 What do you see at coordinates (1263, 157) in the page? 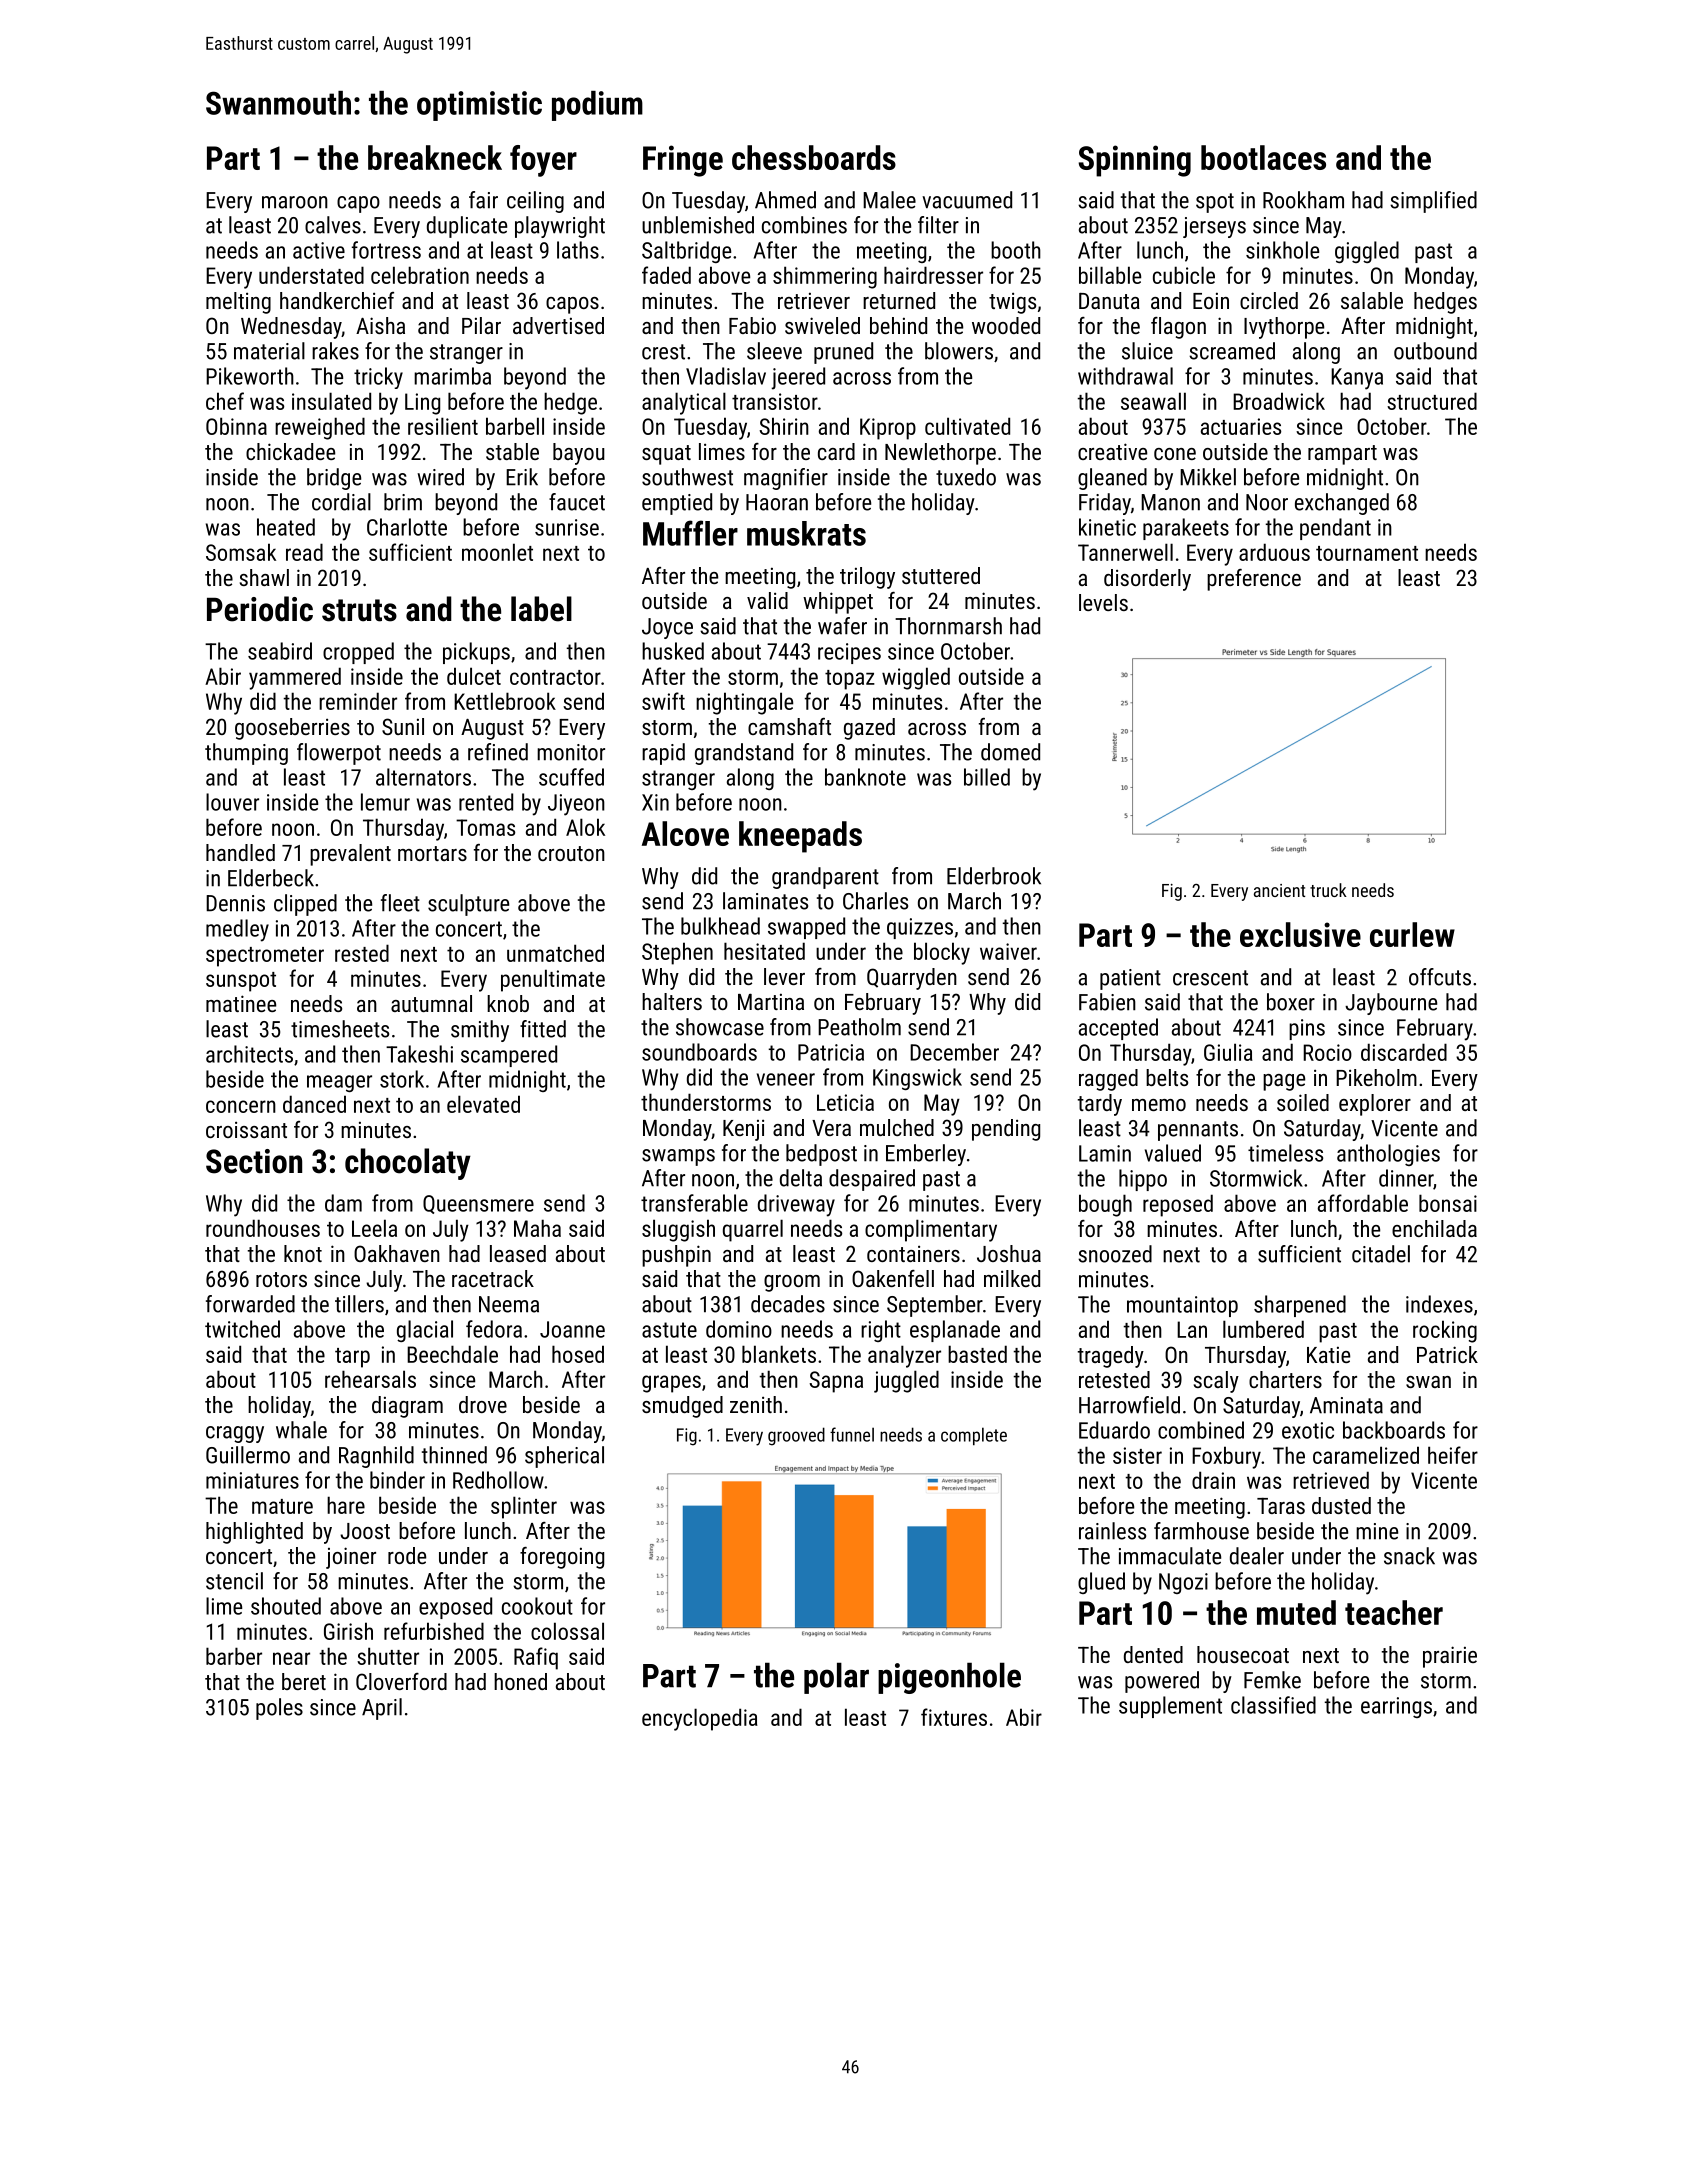
I see `bootlaces` at bounding box center [1263, 157].
